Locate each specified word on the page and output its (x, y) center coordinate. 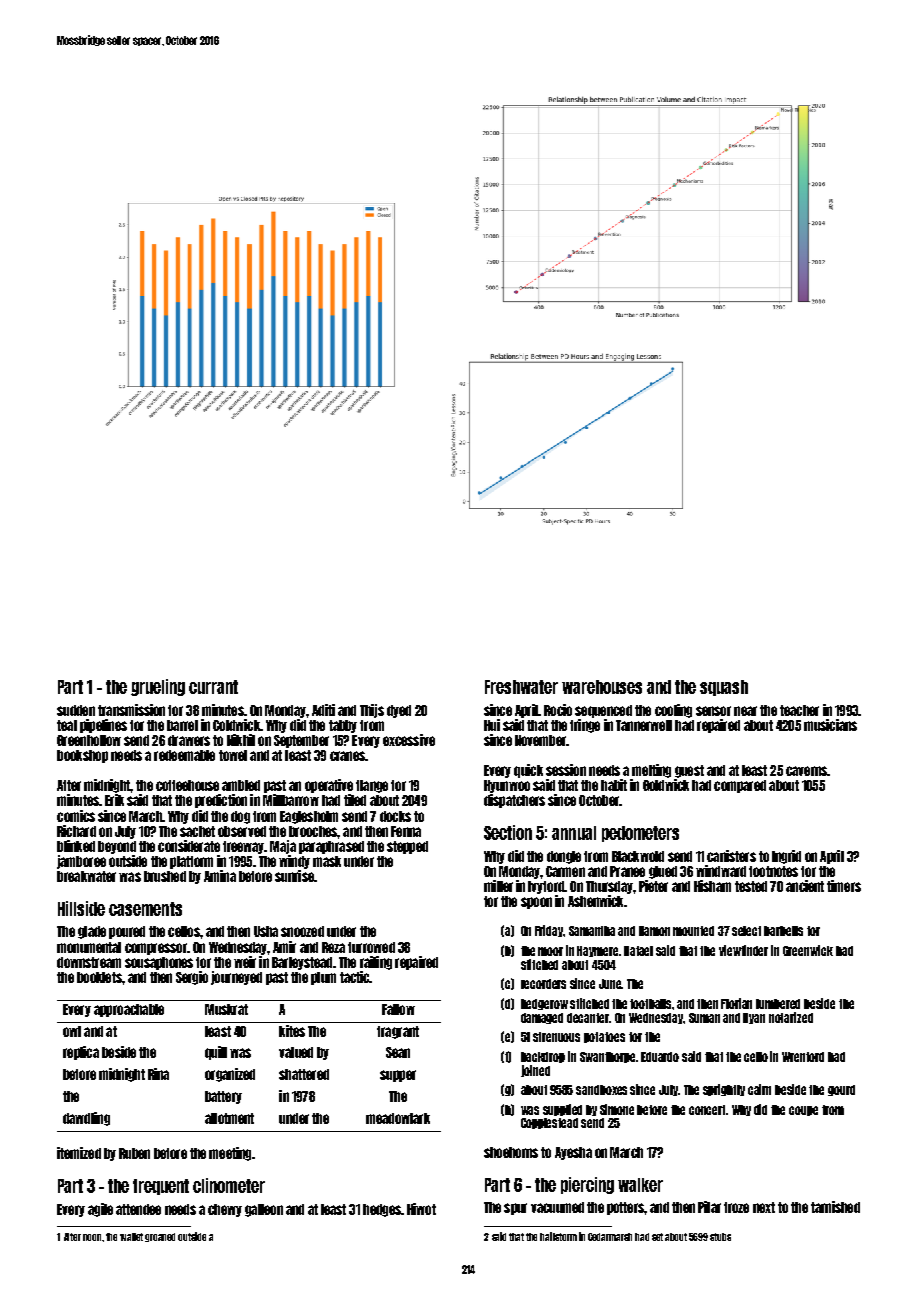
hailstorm (558, 1236)
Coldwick (236, 725)
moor (550, 951)
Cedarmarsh (610, 1237)
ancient (805, 886)
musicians (830, 725)
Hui (492, 725)
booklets (99, 977)
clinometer (229, 1185)
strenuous (556, 1037)
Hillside (81, 908)
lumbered (778, 1004)
